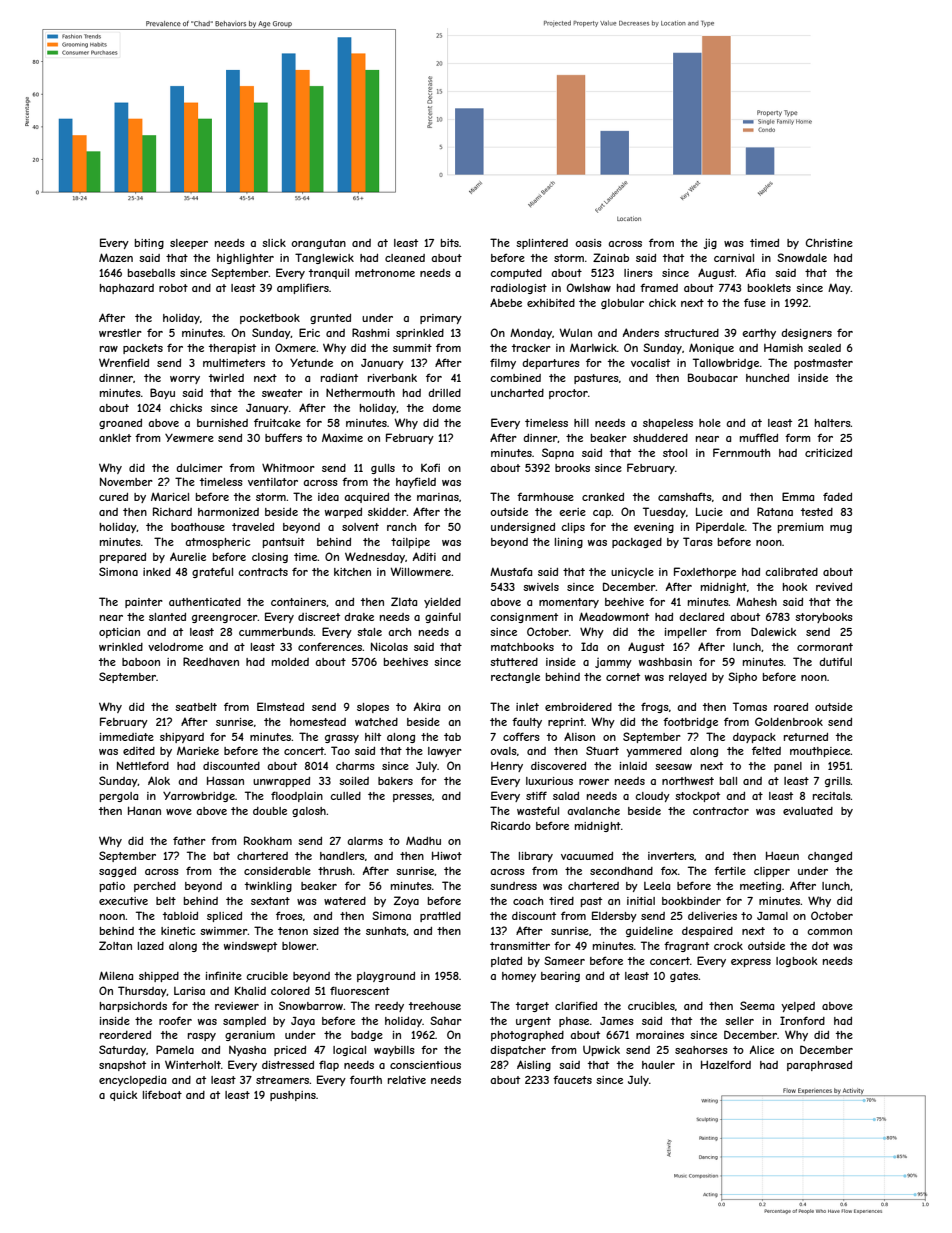 This document has height=1233, width=952. Describe the element at coordinates (798, 496) in the document. I see `Emma` at that location.
